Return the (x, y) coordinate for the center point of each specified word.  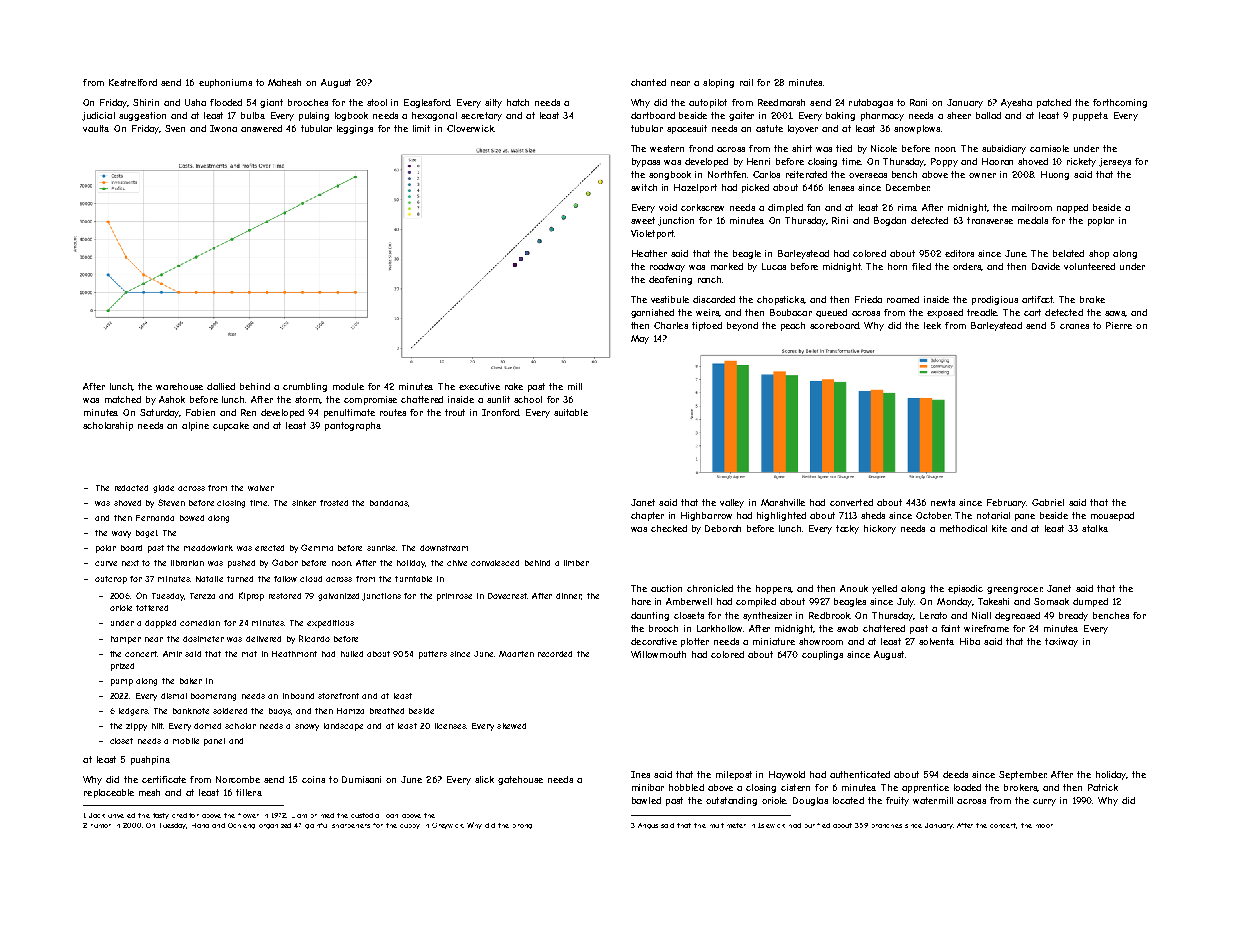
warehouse (179, 386)
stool (377, 102)
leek (932, 325)
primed (322, 815)
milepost (734, 775)
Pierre (1119, 325)
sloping (718, 83)
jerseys (1115, 162)
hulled (352, 654)
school (528, 399)
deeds (955, 774)
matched (123, 399)
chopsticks (780, 300)
